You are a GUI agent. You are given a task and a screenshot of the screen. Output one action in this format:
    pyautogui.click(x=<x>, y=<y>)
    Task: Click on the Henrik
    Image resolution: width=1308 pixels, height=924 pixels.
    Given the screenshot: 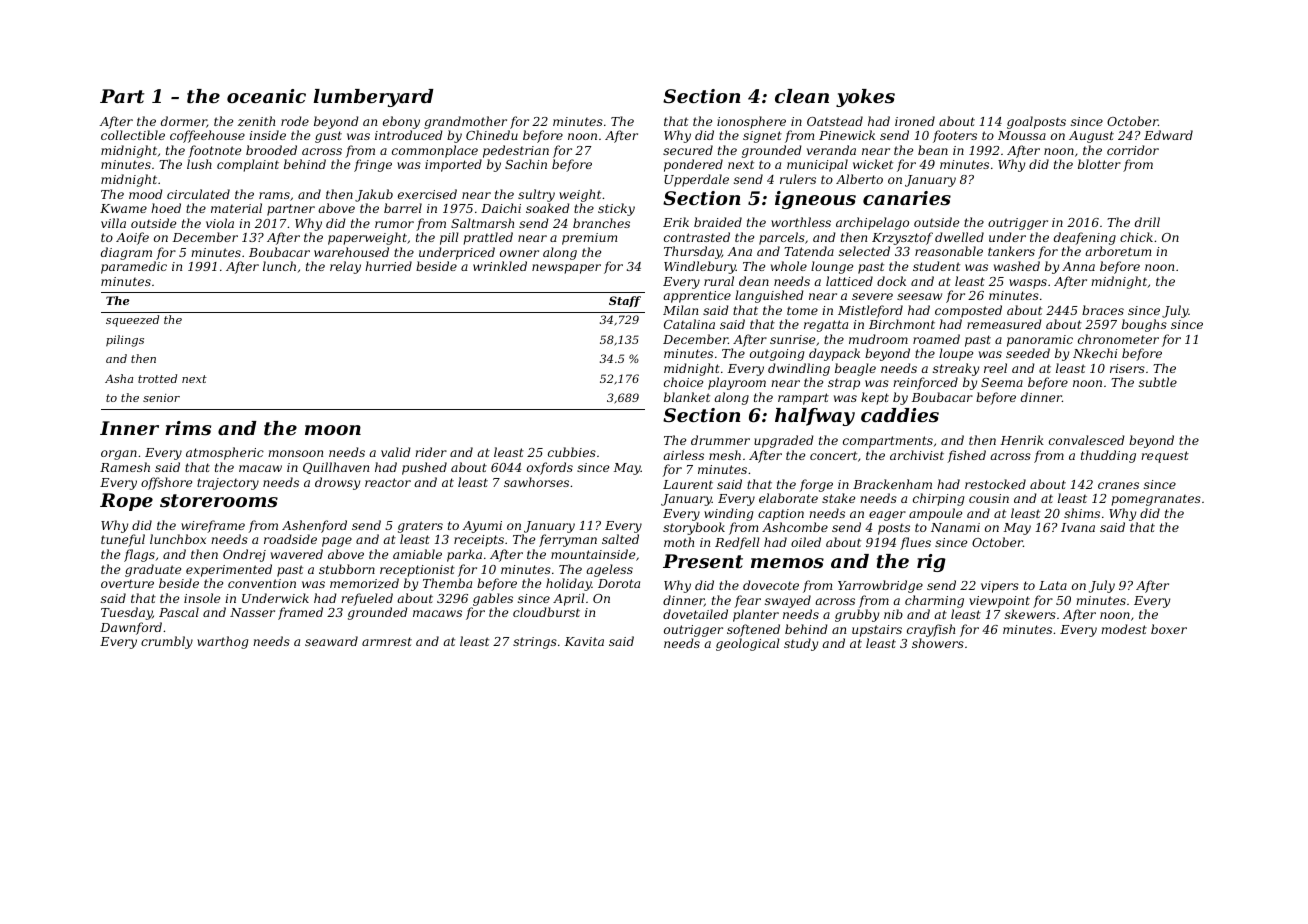 What is the action you would take?
    pyautogui.click(x=1022, y=440)
